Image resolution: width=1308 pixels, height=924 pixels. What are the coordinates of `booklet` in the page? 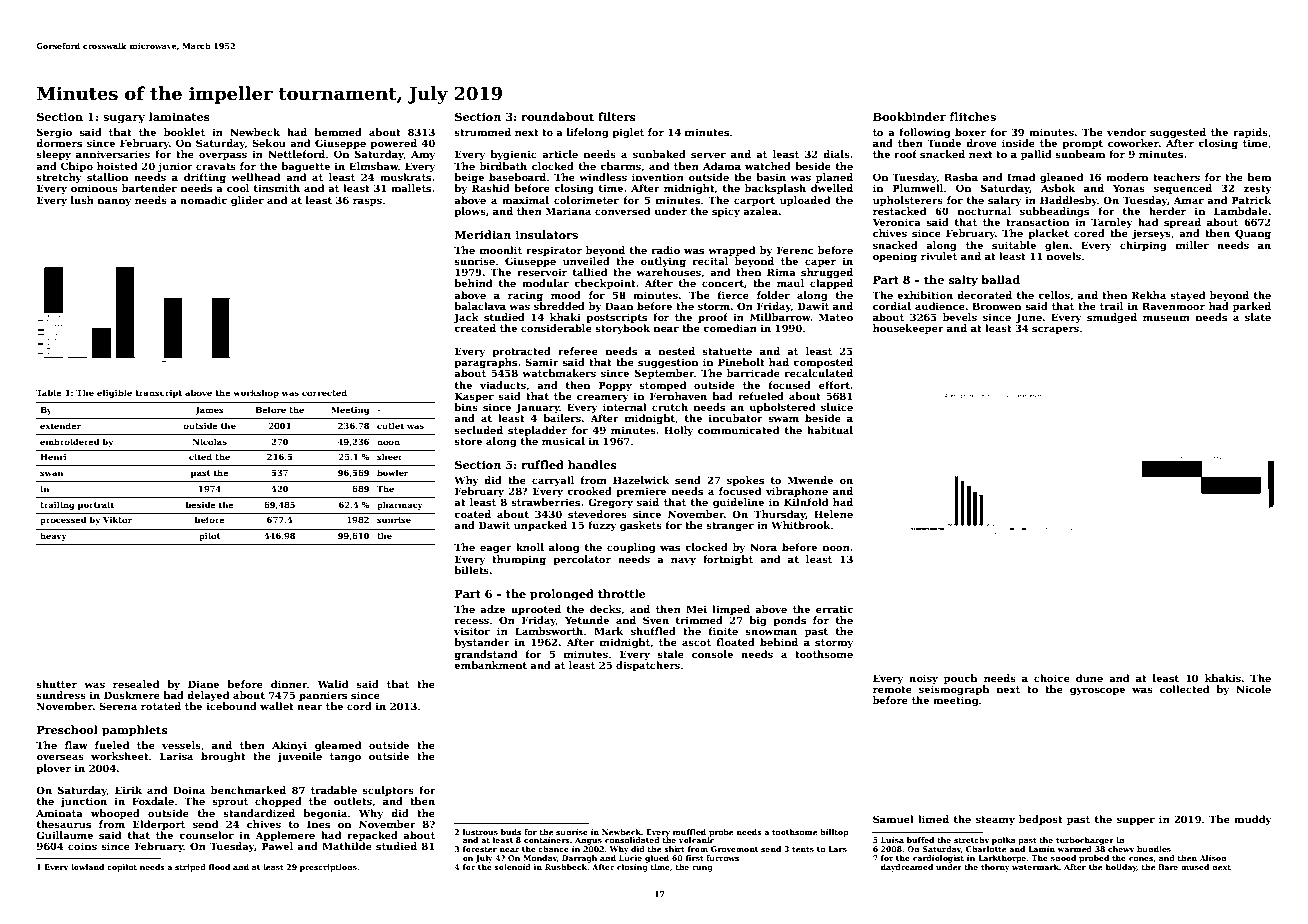 It's located at (184, 132).
